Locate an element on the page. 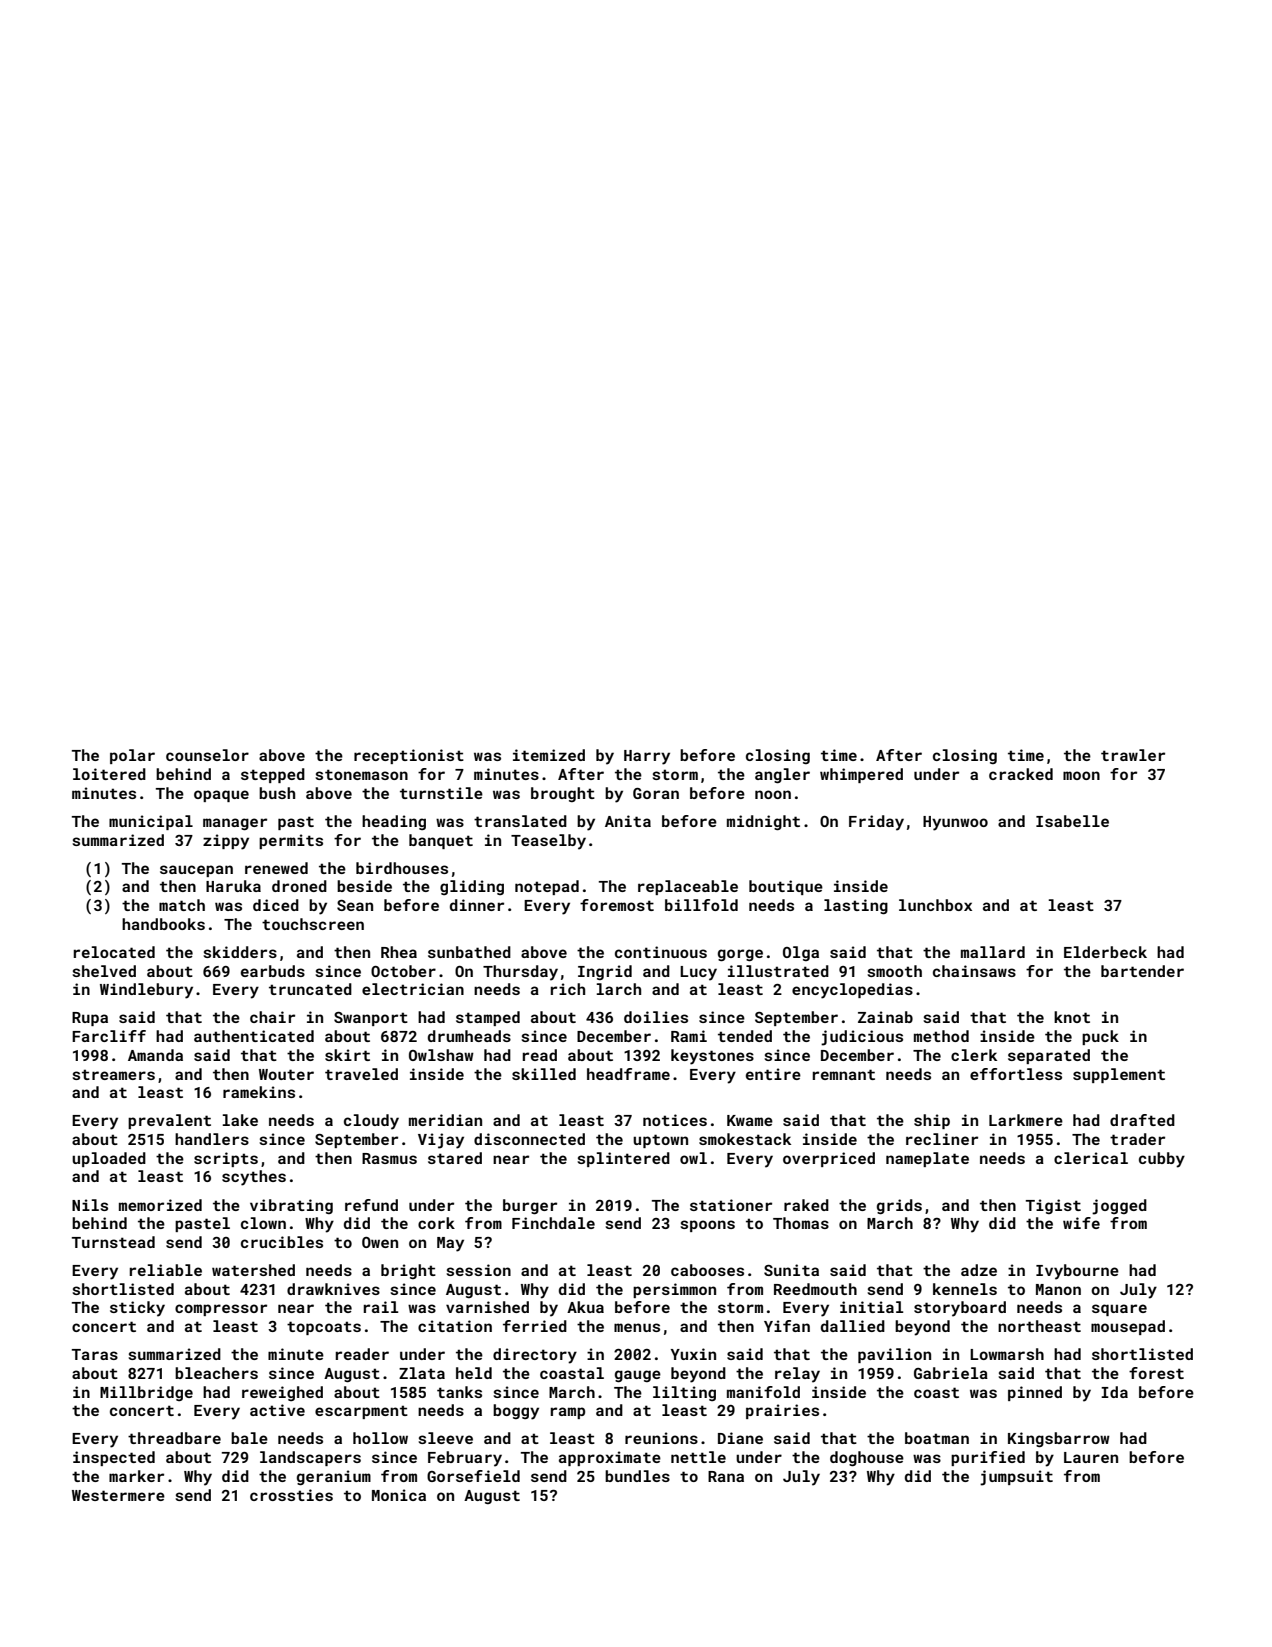  bundles is located at coordinates (637, 1476).
